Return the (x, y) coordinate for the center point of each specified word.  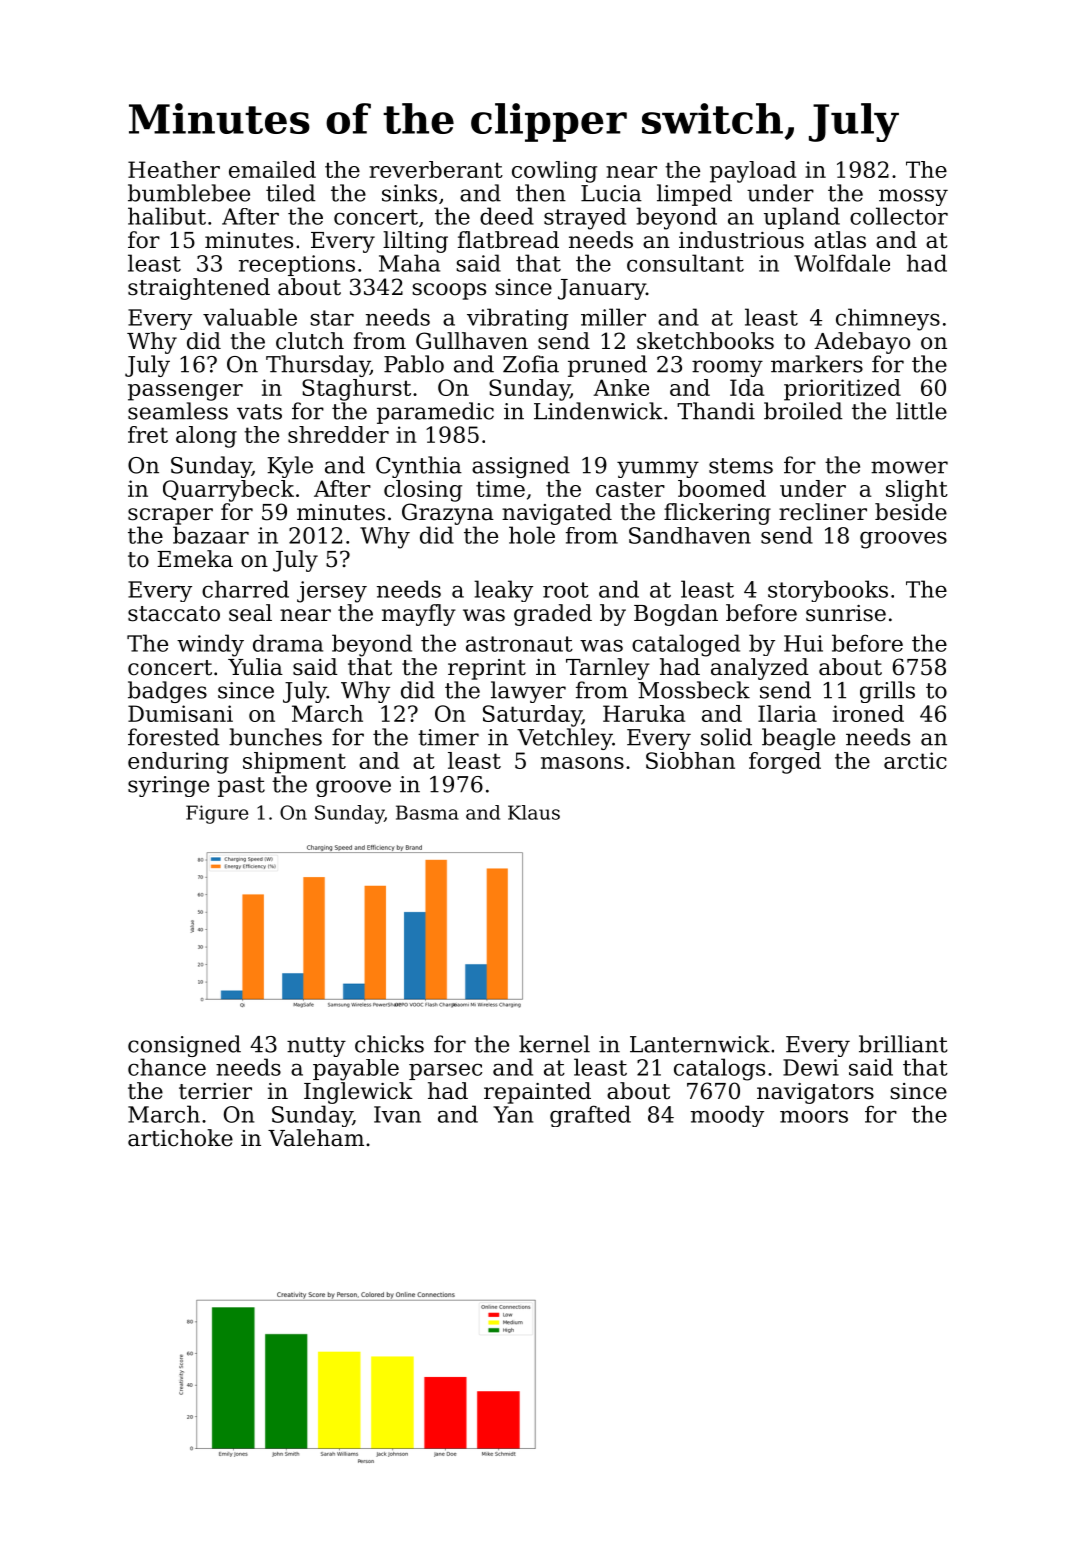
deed (507, 216)
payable (356, 1070)
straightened (199, 289)
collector (899, 216)
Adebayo (862, 343)
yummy (658, 469)
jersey (332, 592)
